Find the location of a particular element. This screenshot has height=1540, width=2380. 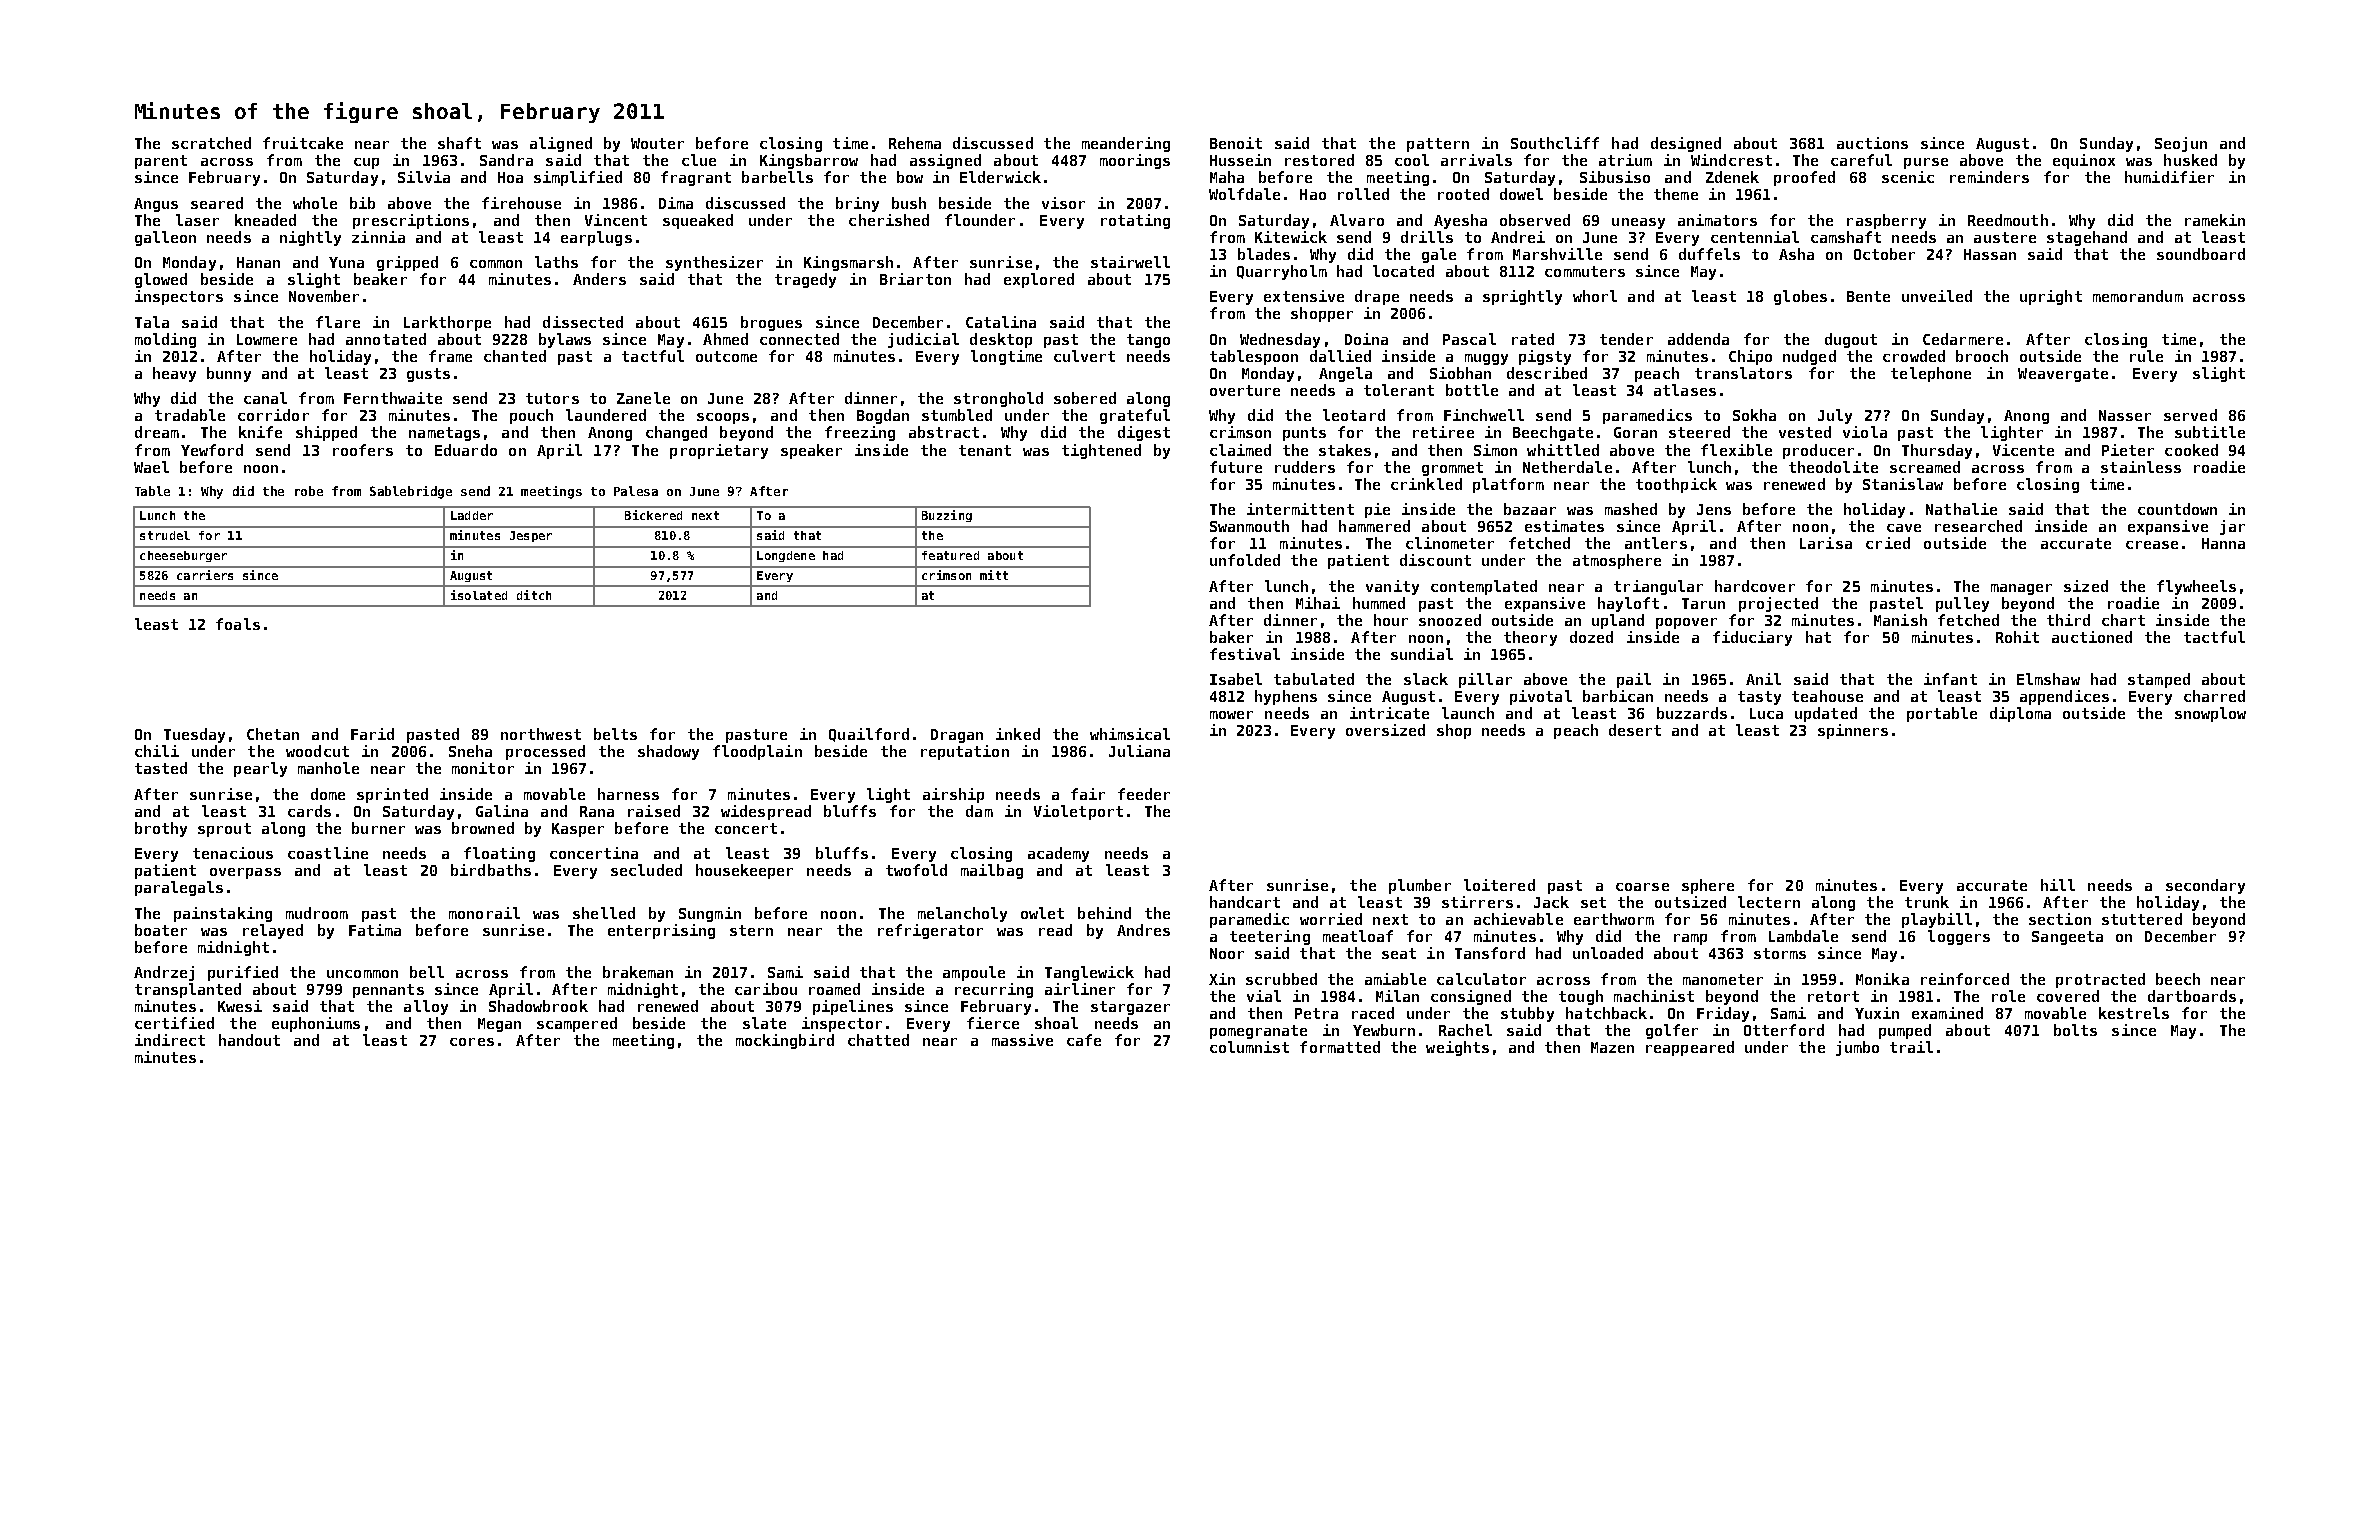

woodcut is located at coordinates (317, 751).
